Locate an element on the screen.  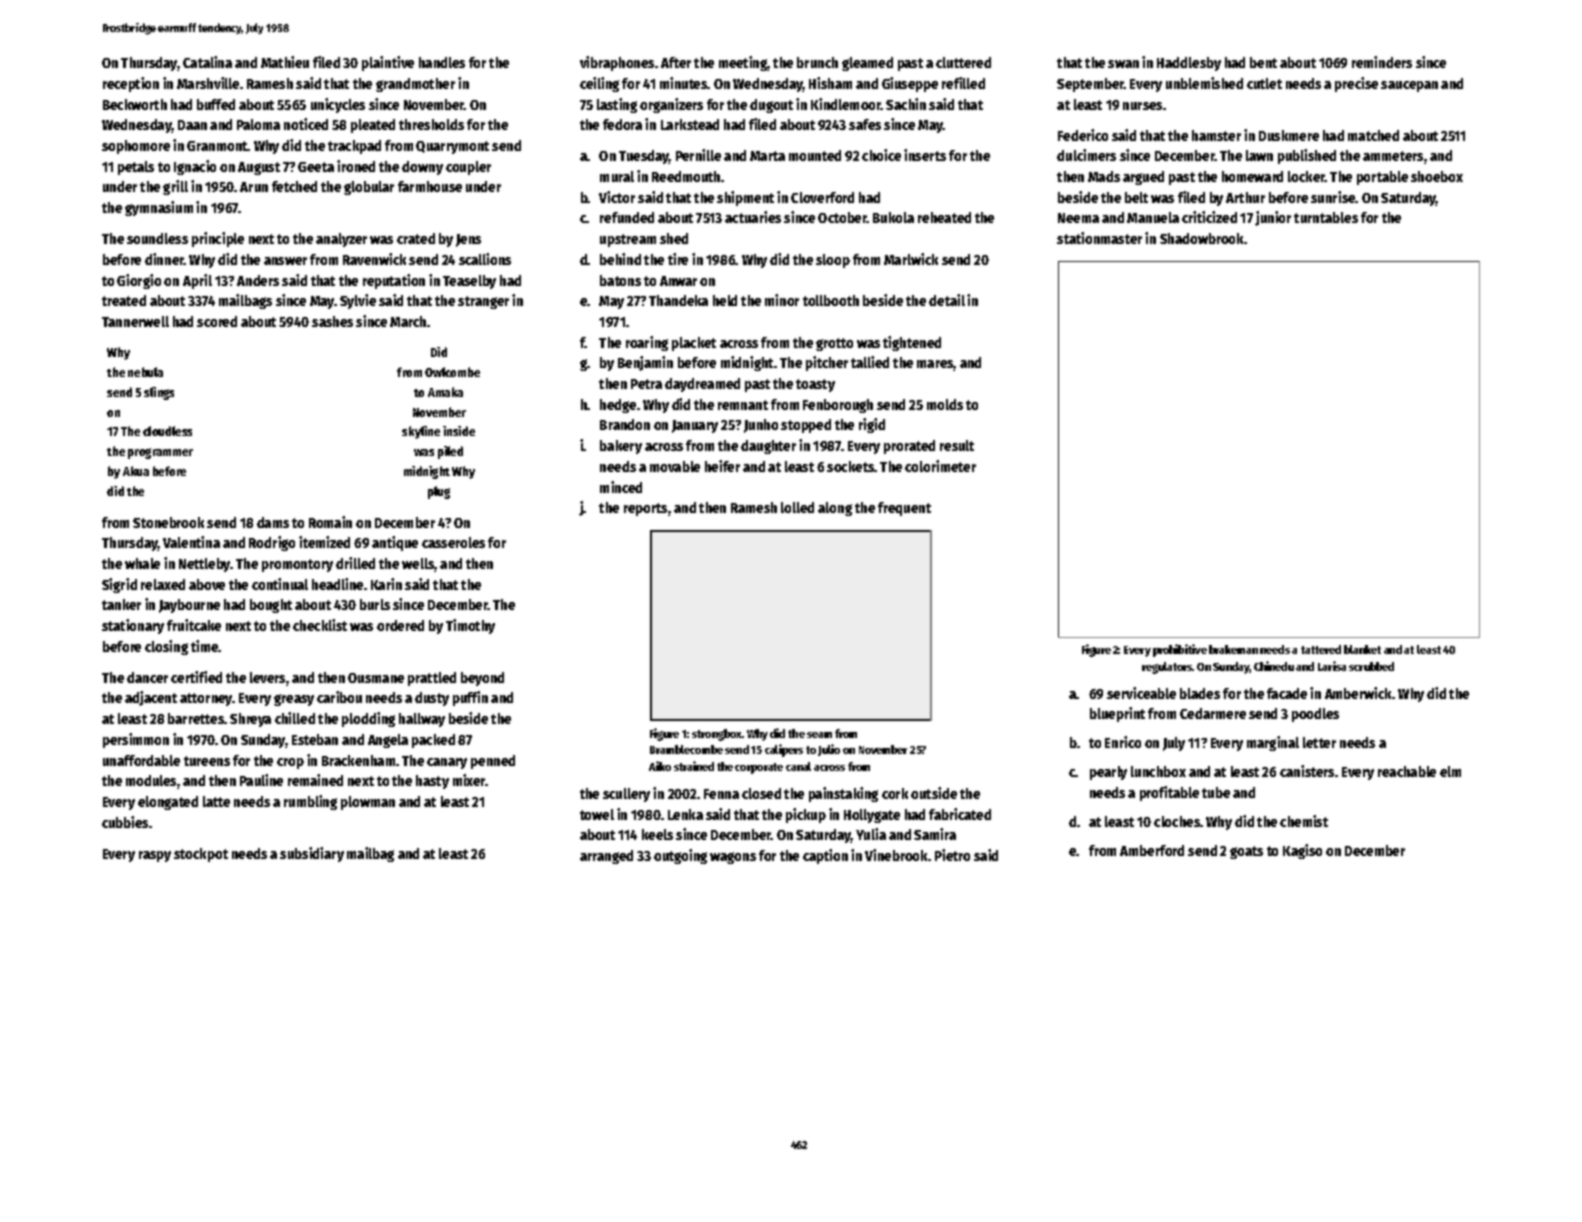
Marlwick is located at coordinates (911, 259).
